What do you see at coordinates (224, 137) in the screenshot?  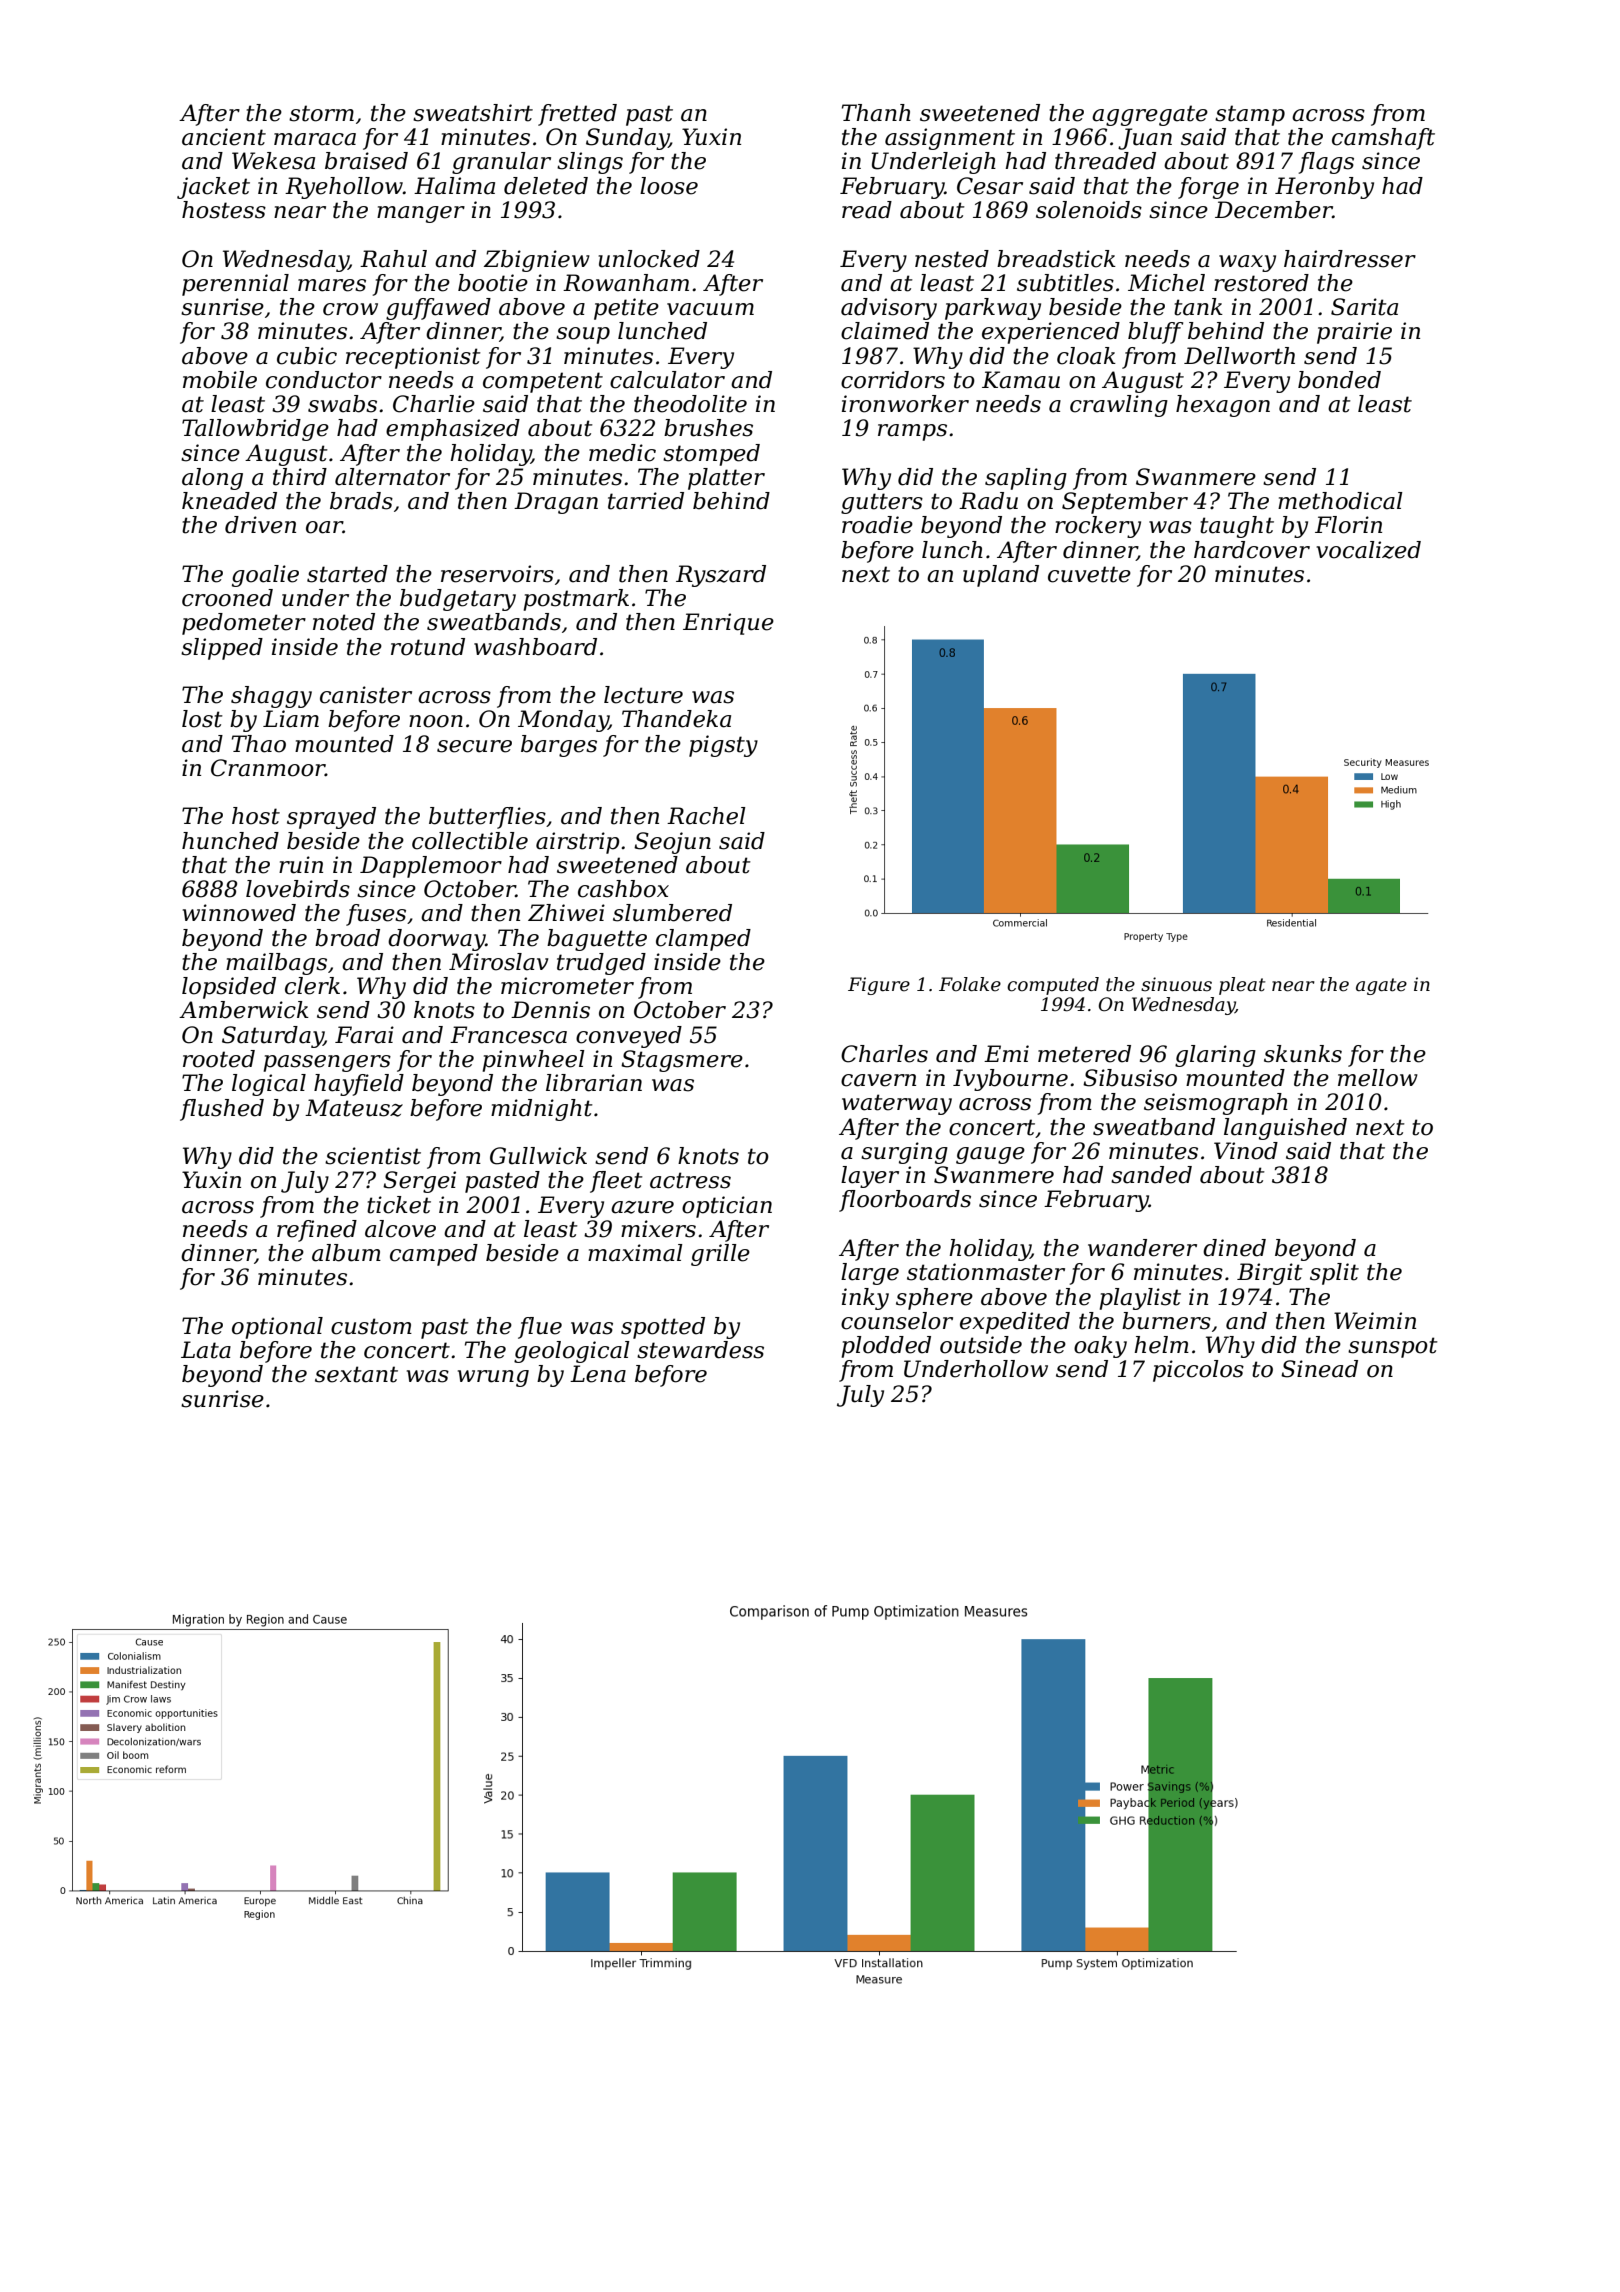 I see `ancient` at bounding box center [224, 137].
